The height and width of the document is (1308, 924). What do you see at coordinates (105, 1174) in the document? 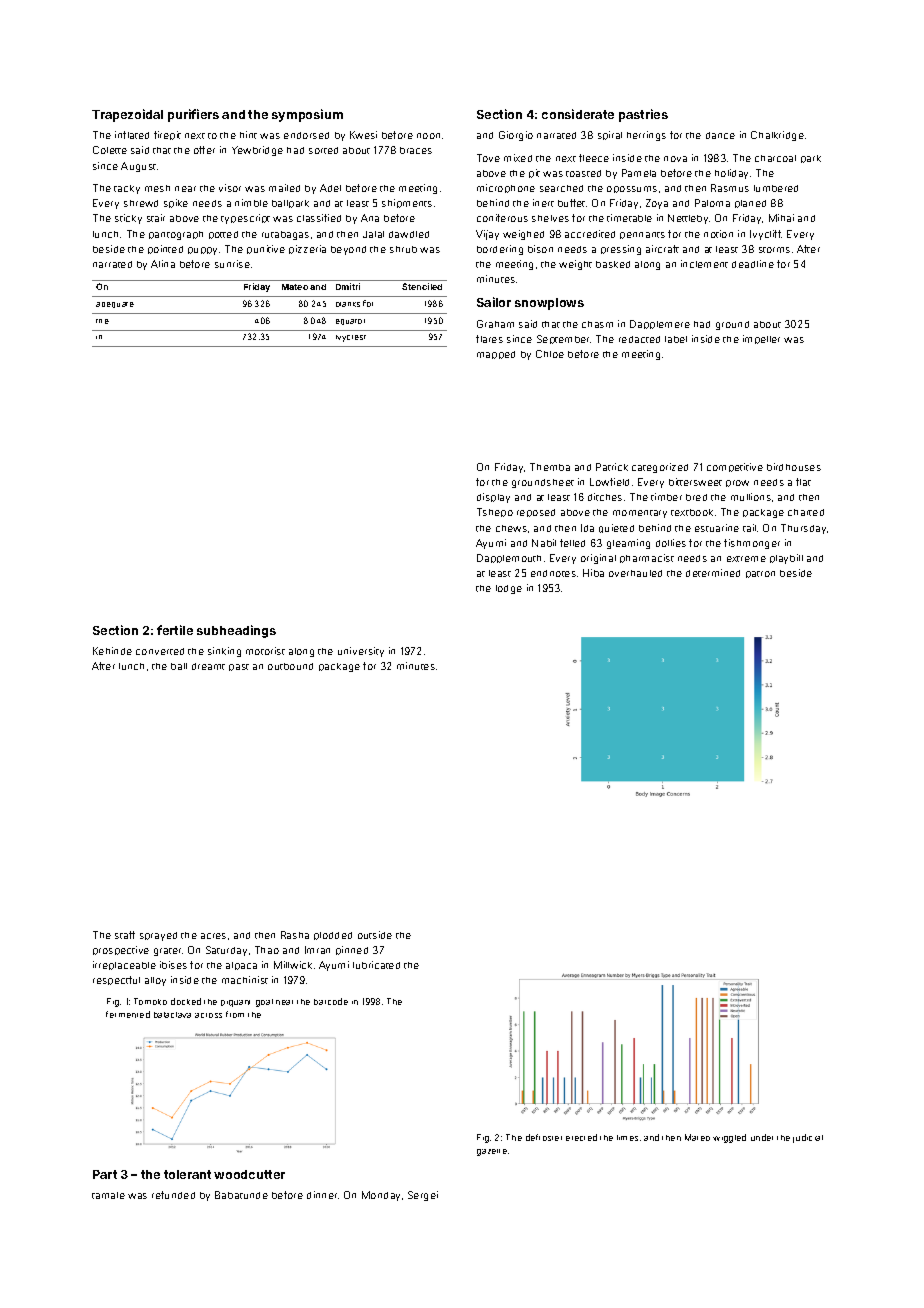
I see `Part` at bounding box center [105, 1174].
